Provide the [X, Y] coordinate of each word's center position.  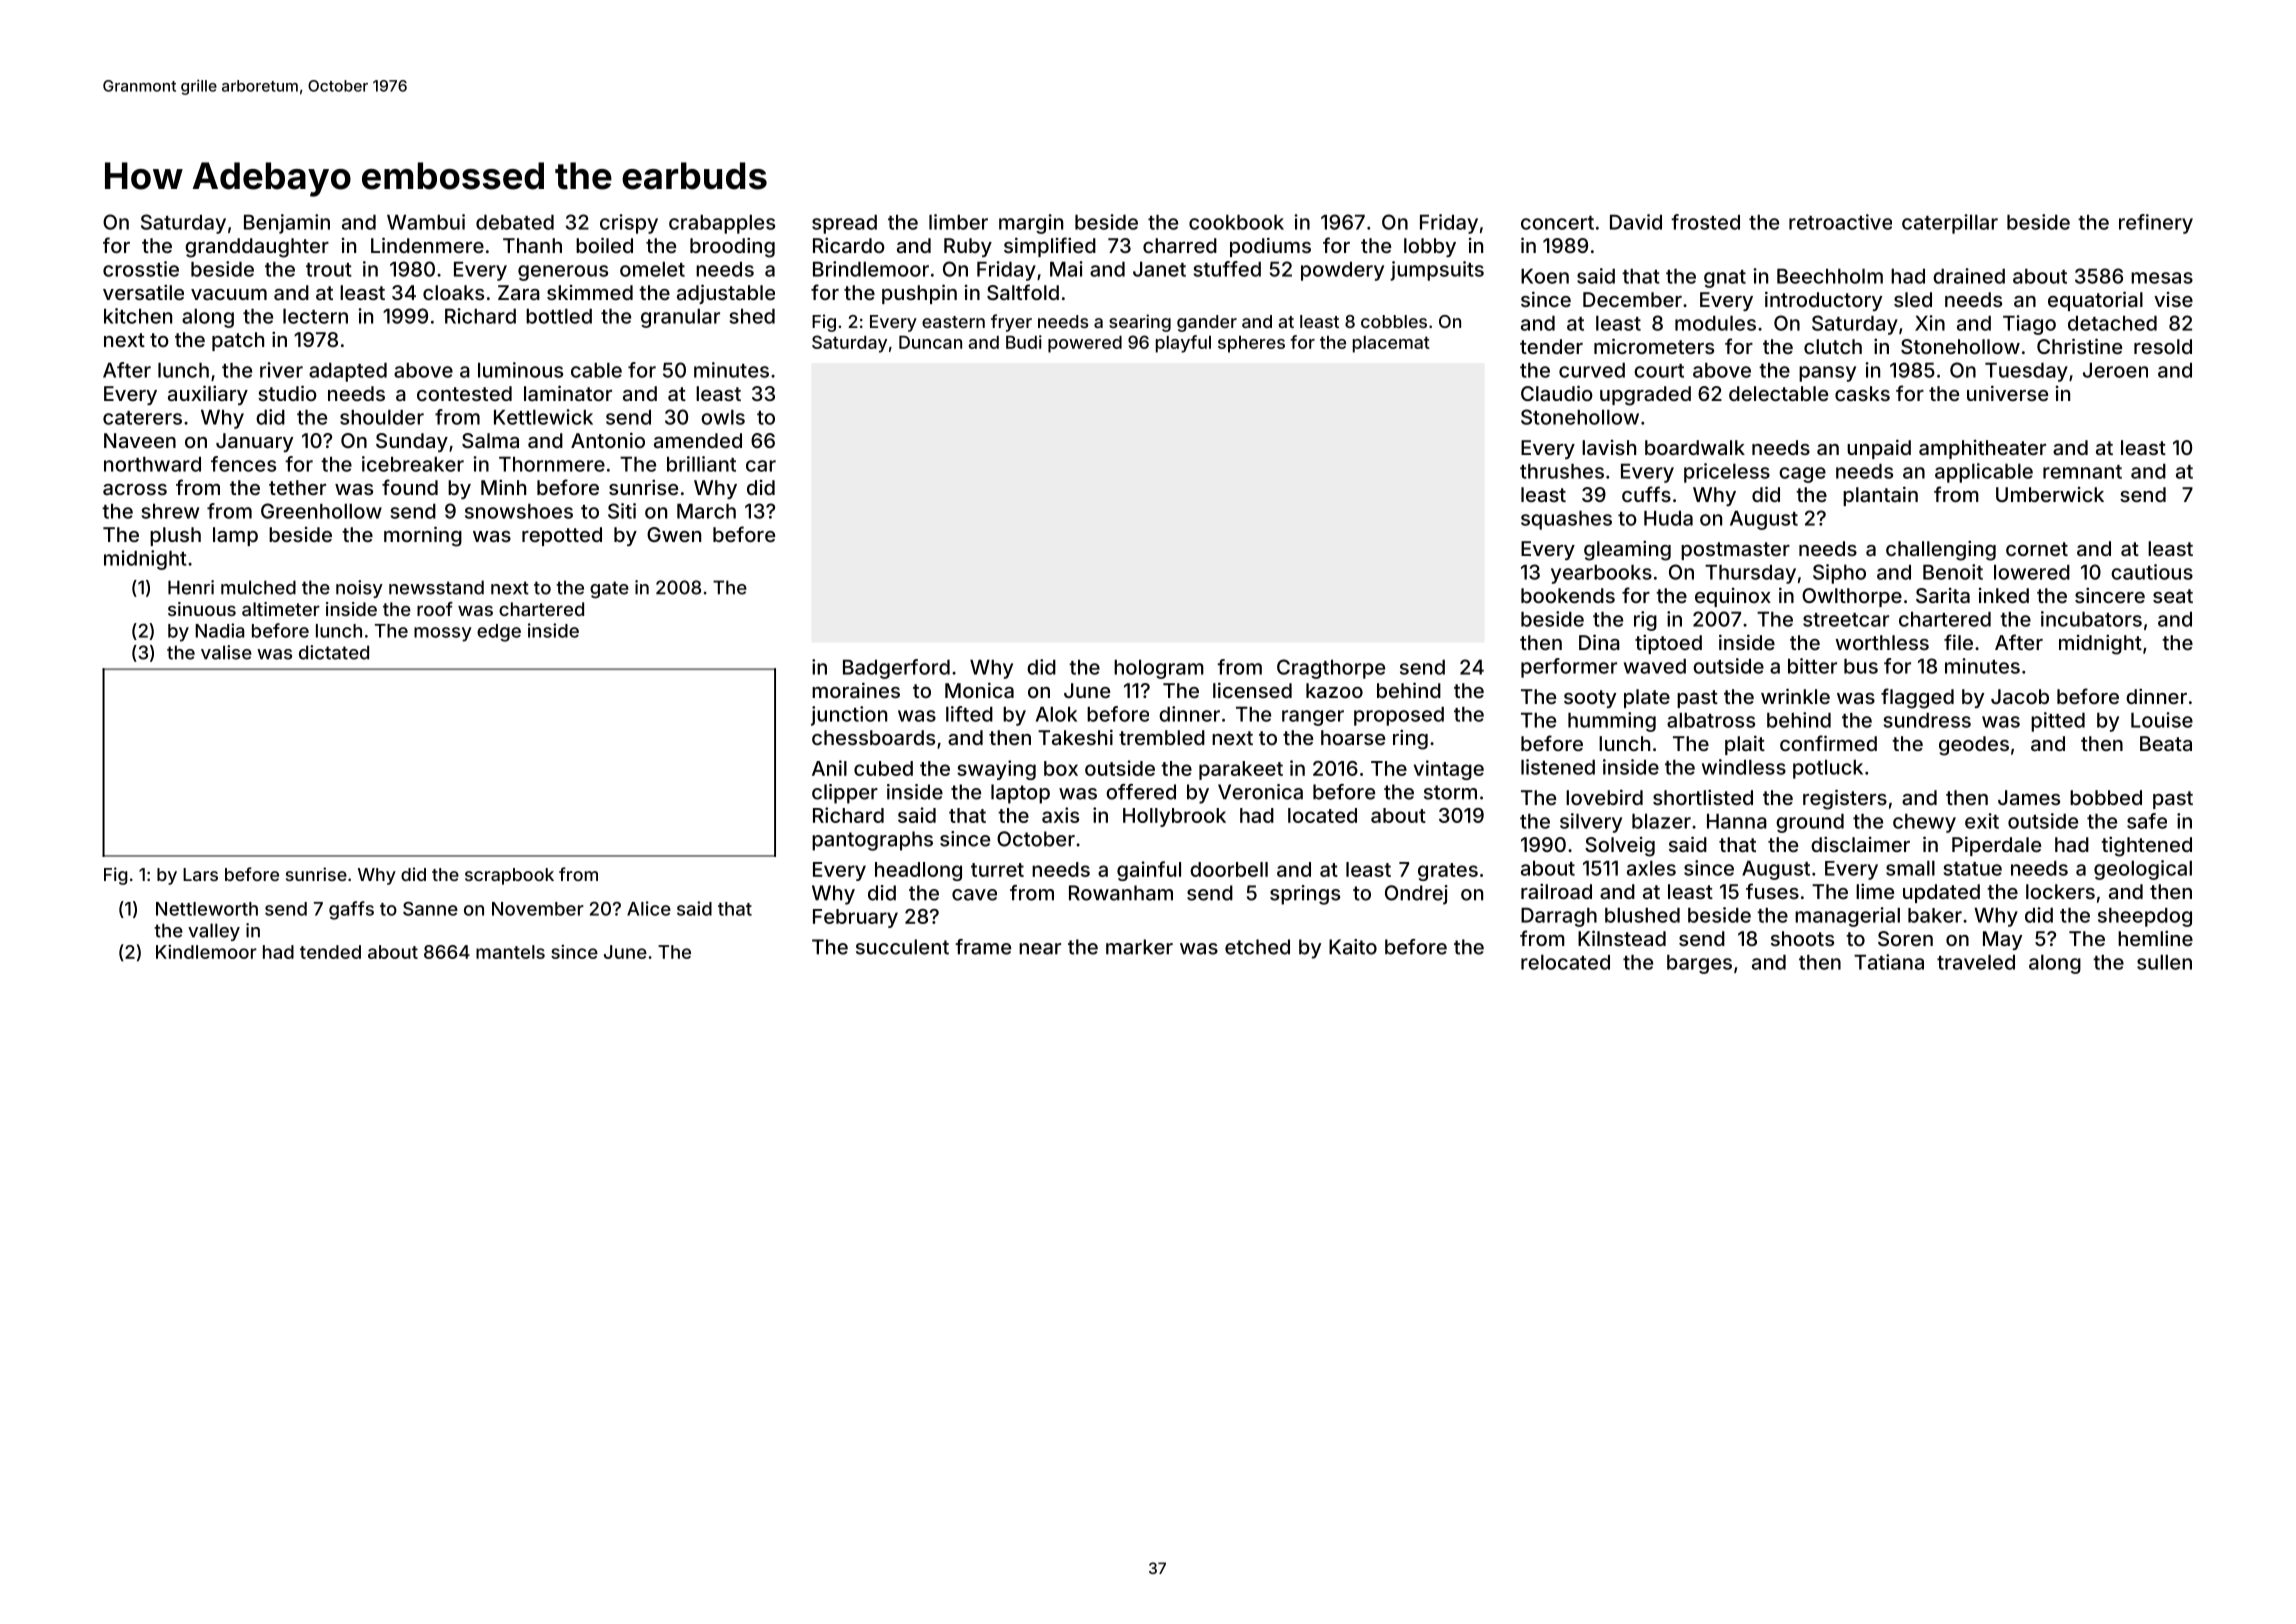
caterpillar [1950, 224]
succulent [902, 947]
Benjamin [287, 224]
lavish [1609, 447]
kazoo [1334, 690]
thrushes [1562, 471]
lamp [235, 536]
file [1958, 642]
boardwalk [1695, 447]
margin [1031, 224]
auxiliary [208, 395]
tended [330, 952]
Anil [829, 768]
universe [2007, 393]
